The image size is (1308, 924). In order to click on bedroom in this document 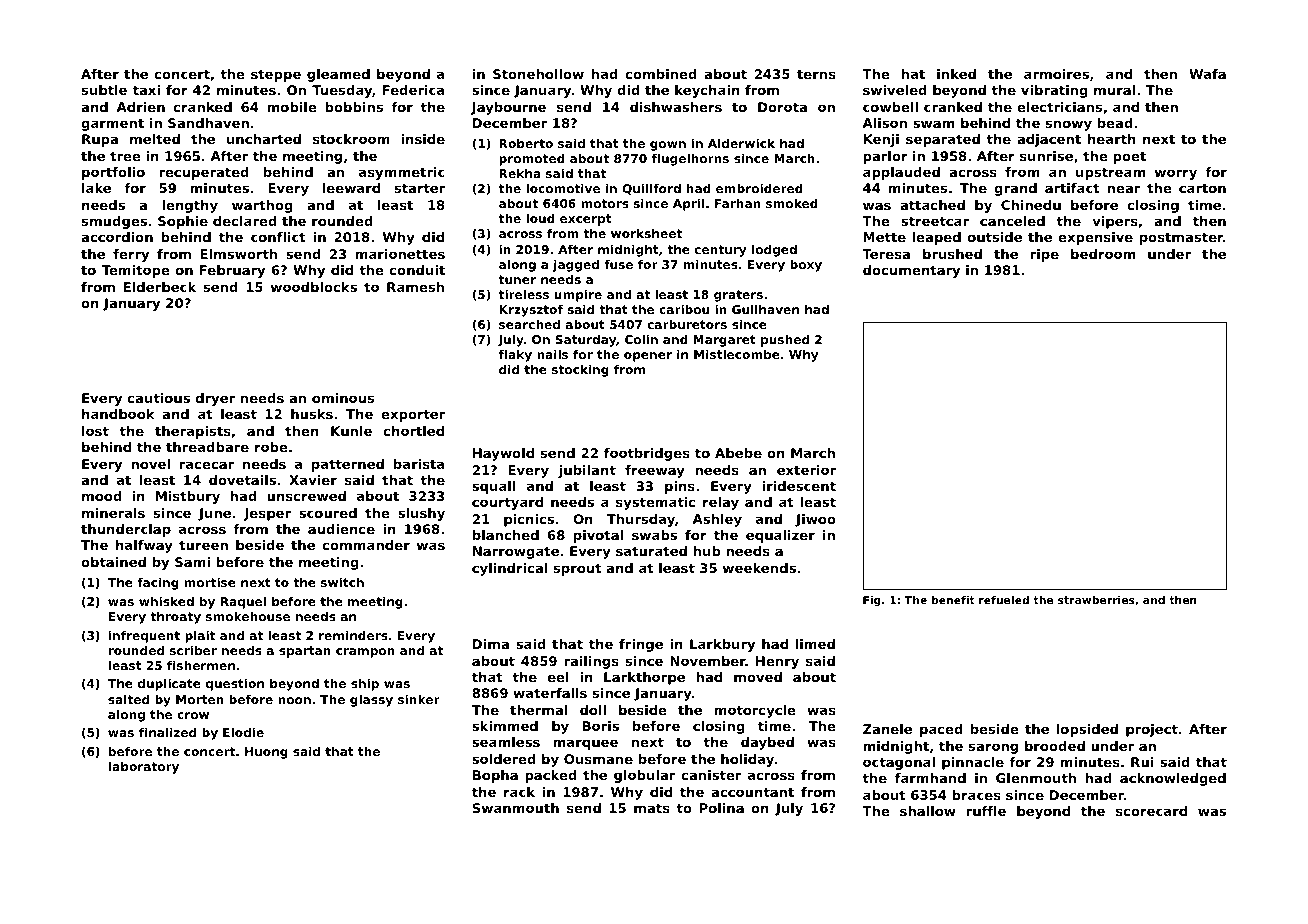, I will do `click(1103, 254)`.
